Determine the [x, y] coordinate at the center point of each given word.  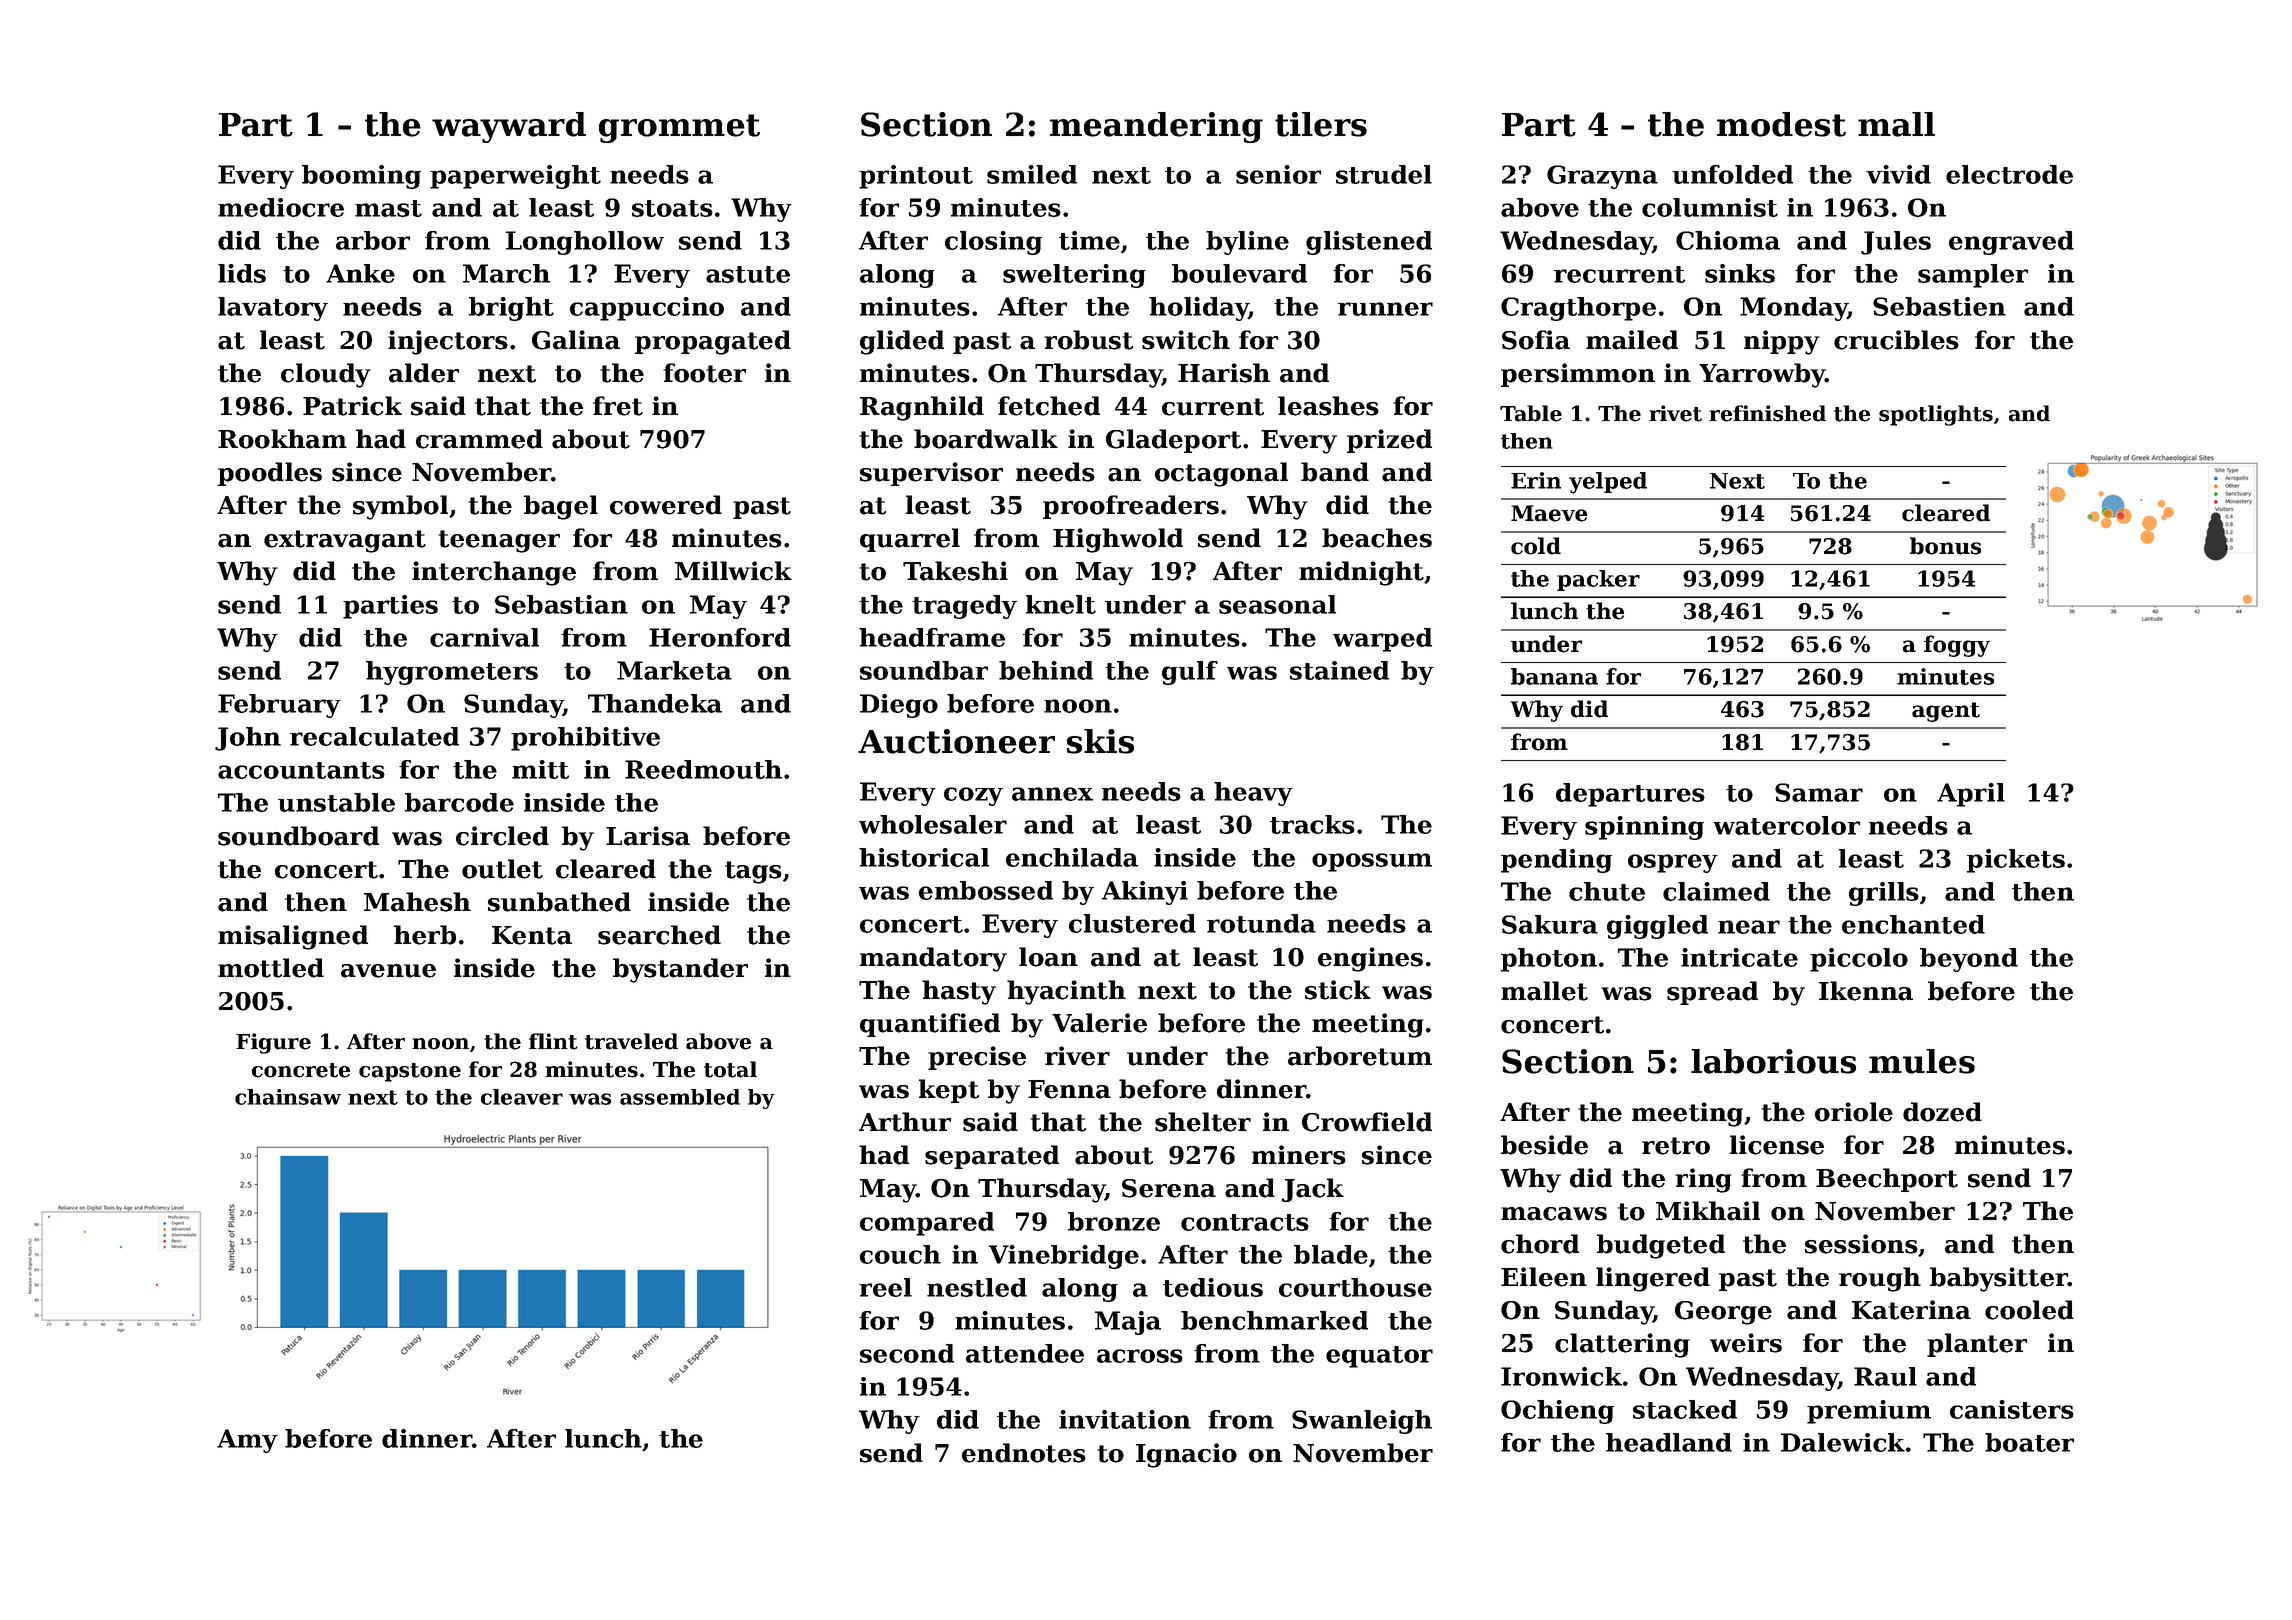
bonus [1945, 546]
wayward [509, 127]
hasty [959, 992]
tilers [1321, 124]
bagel [561, 507]
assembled [680, 1097]
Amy [247, 1441]
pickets [2016, 861]
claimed [1716, 891]
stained [1339, 670]
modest [1781, 124]
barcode [459, 802]
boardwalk [986, 439]
